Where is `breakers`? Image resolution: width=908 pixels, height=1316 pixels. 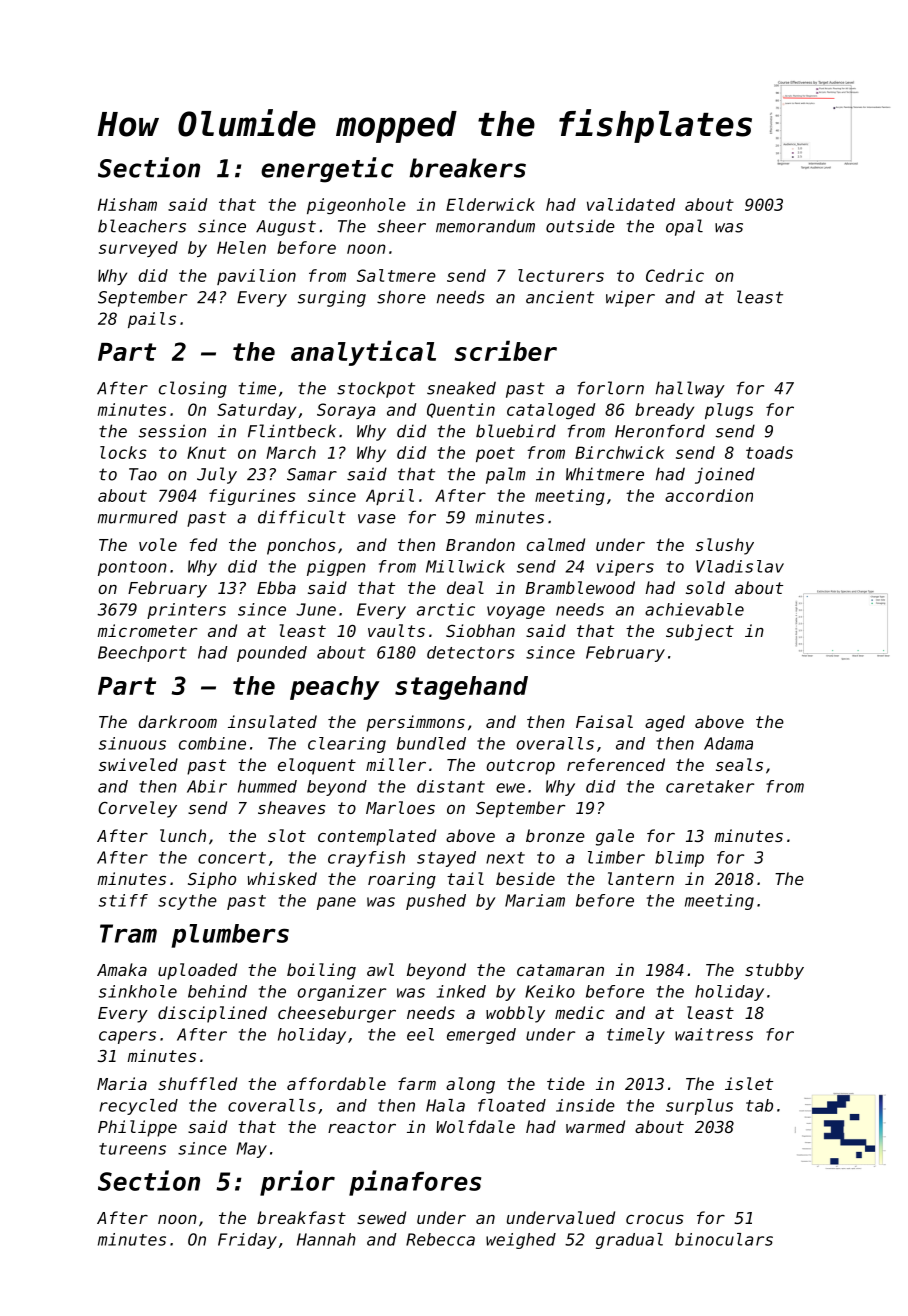 breakers is located at coordinates (467, 168).
